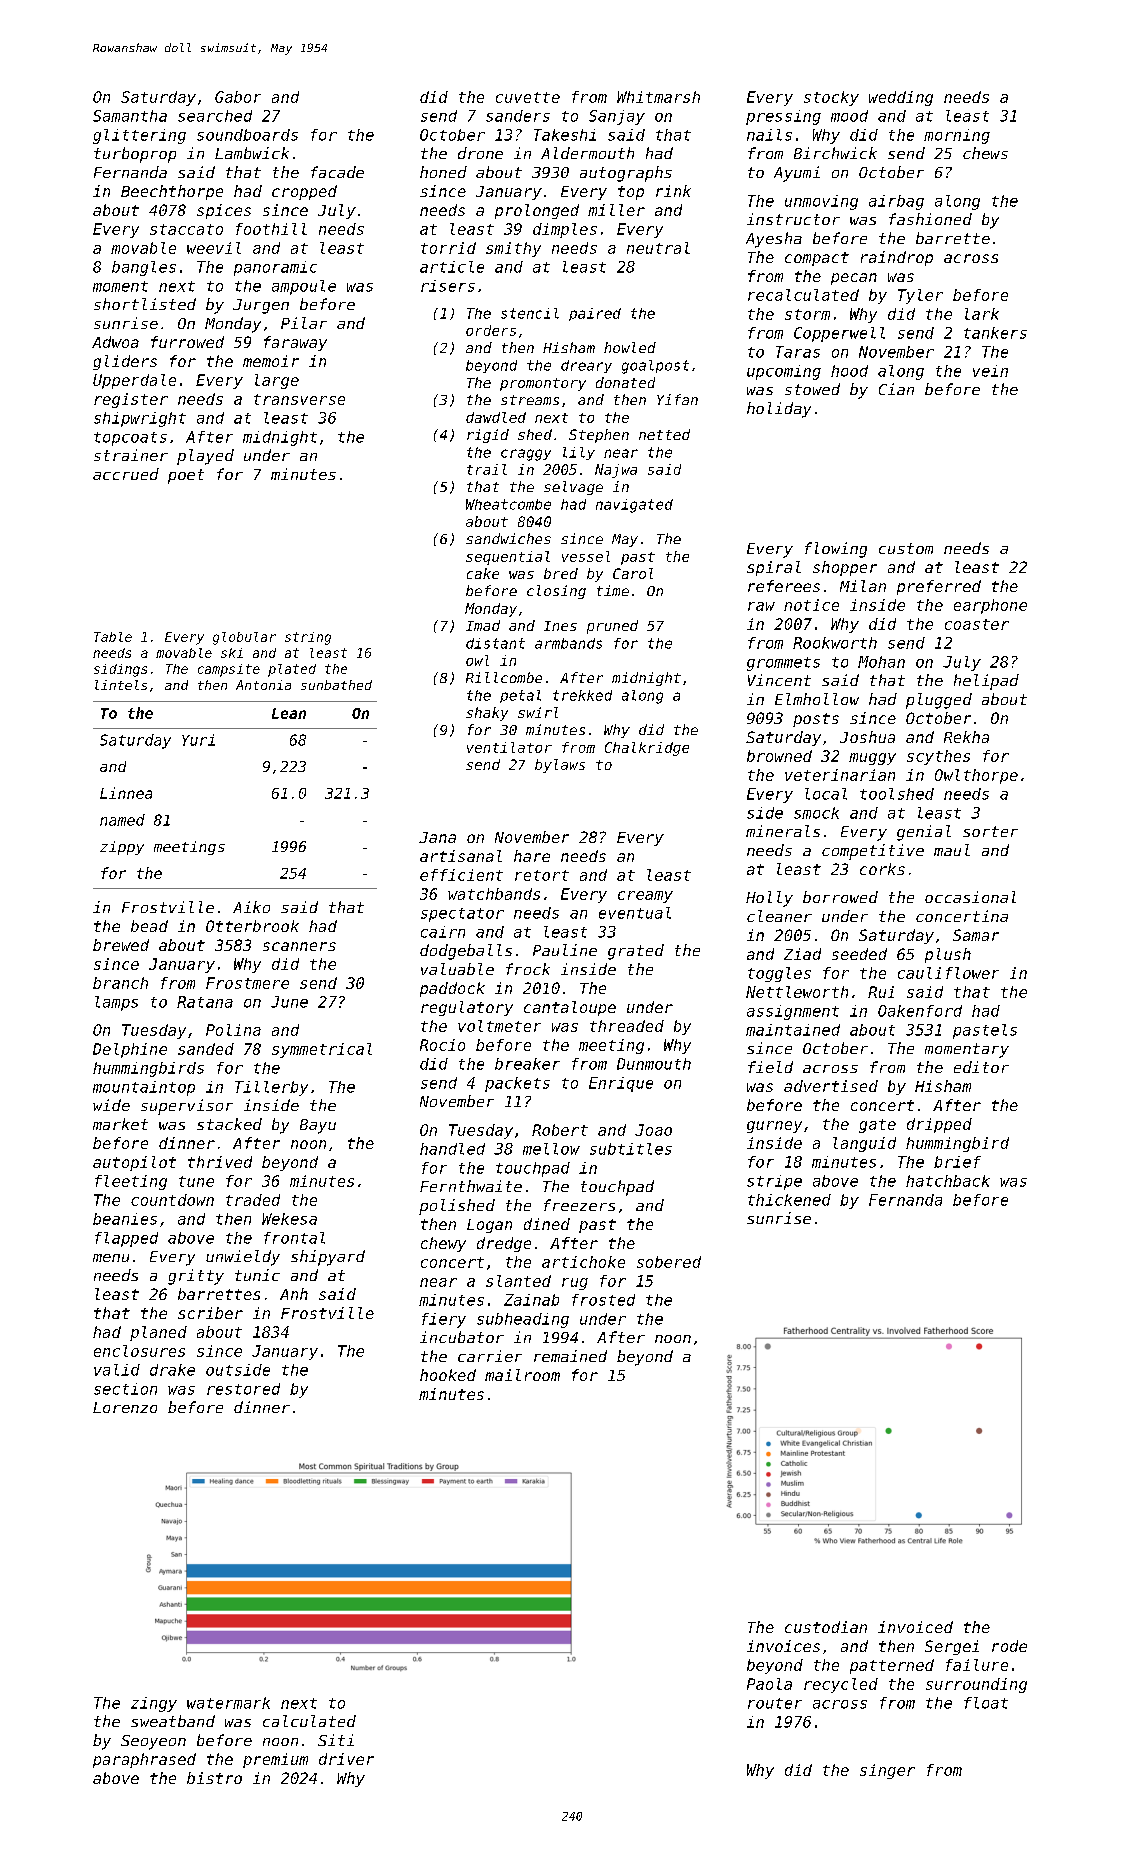 The width and height of the screenshot is (1123, 1850). What do you see at coordinates (775, 1703) in the screenshot?
I see `router` at bounding box center [775, 1703].
